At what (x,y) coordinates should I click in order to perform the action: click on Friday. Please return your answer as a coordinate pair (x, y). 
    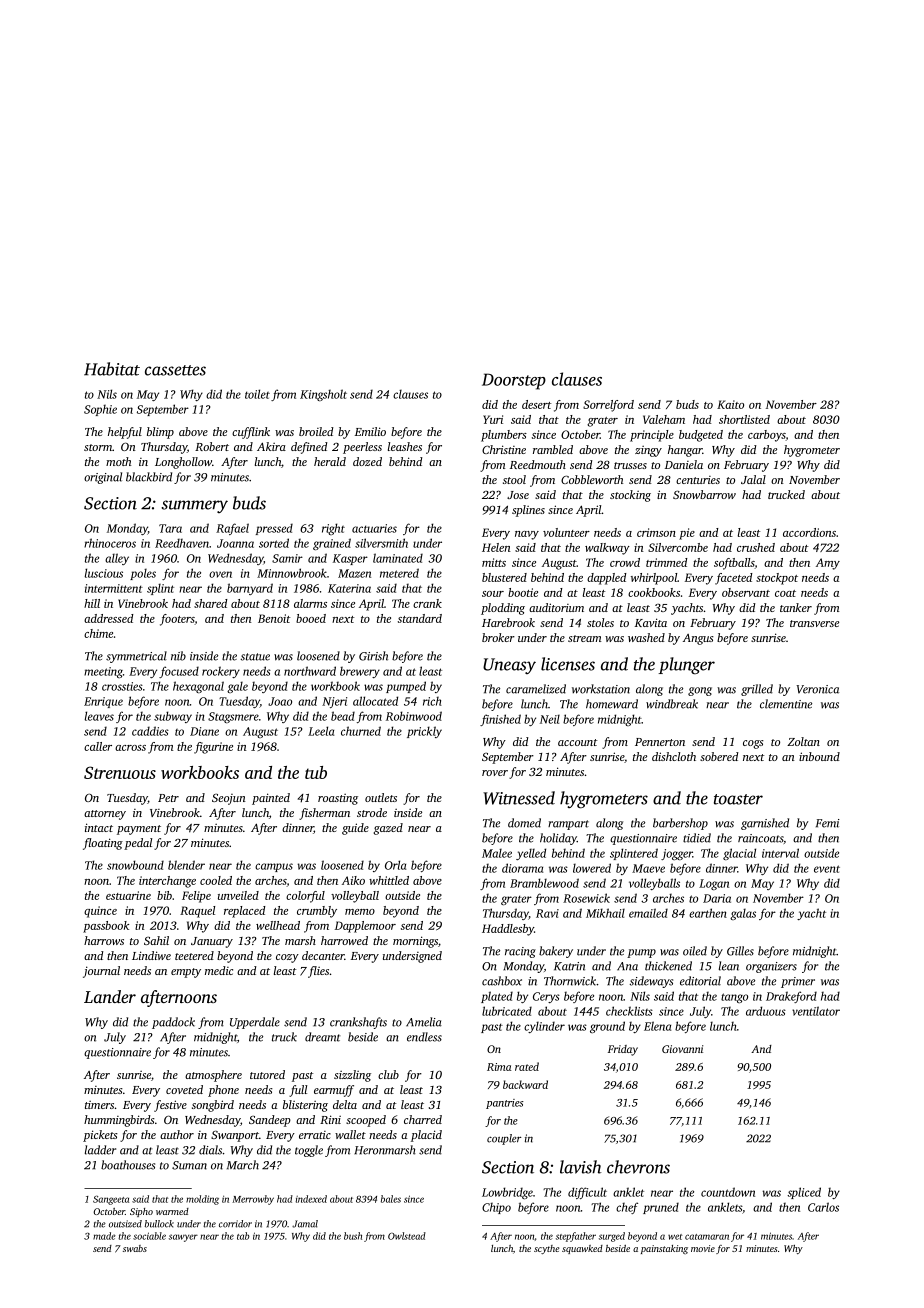
    Looking at the image, I should click on (623, 1050).
